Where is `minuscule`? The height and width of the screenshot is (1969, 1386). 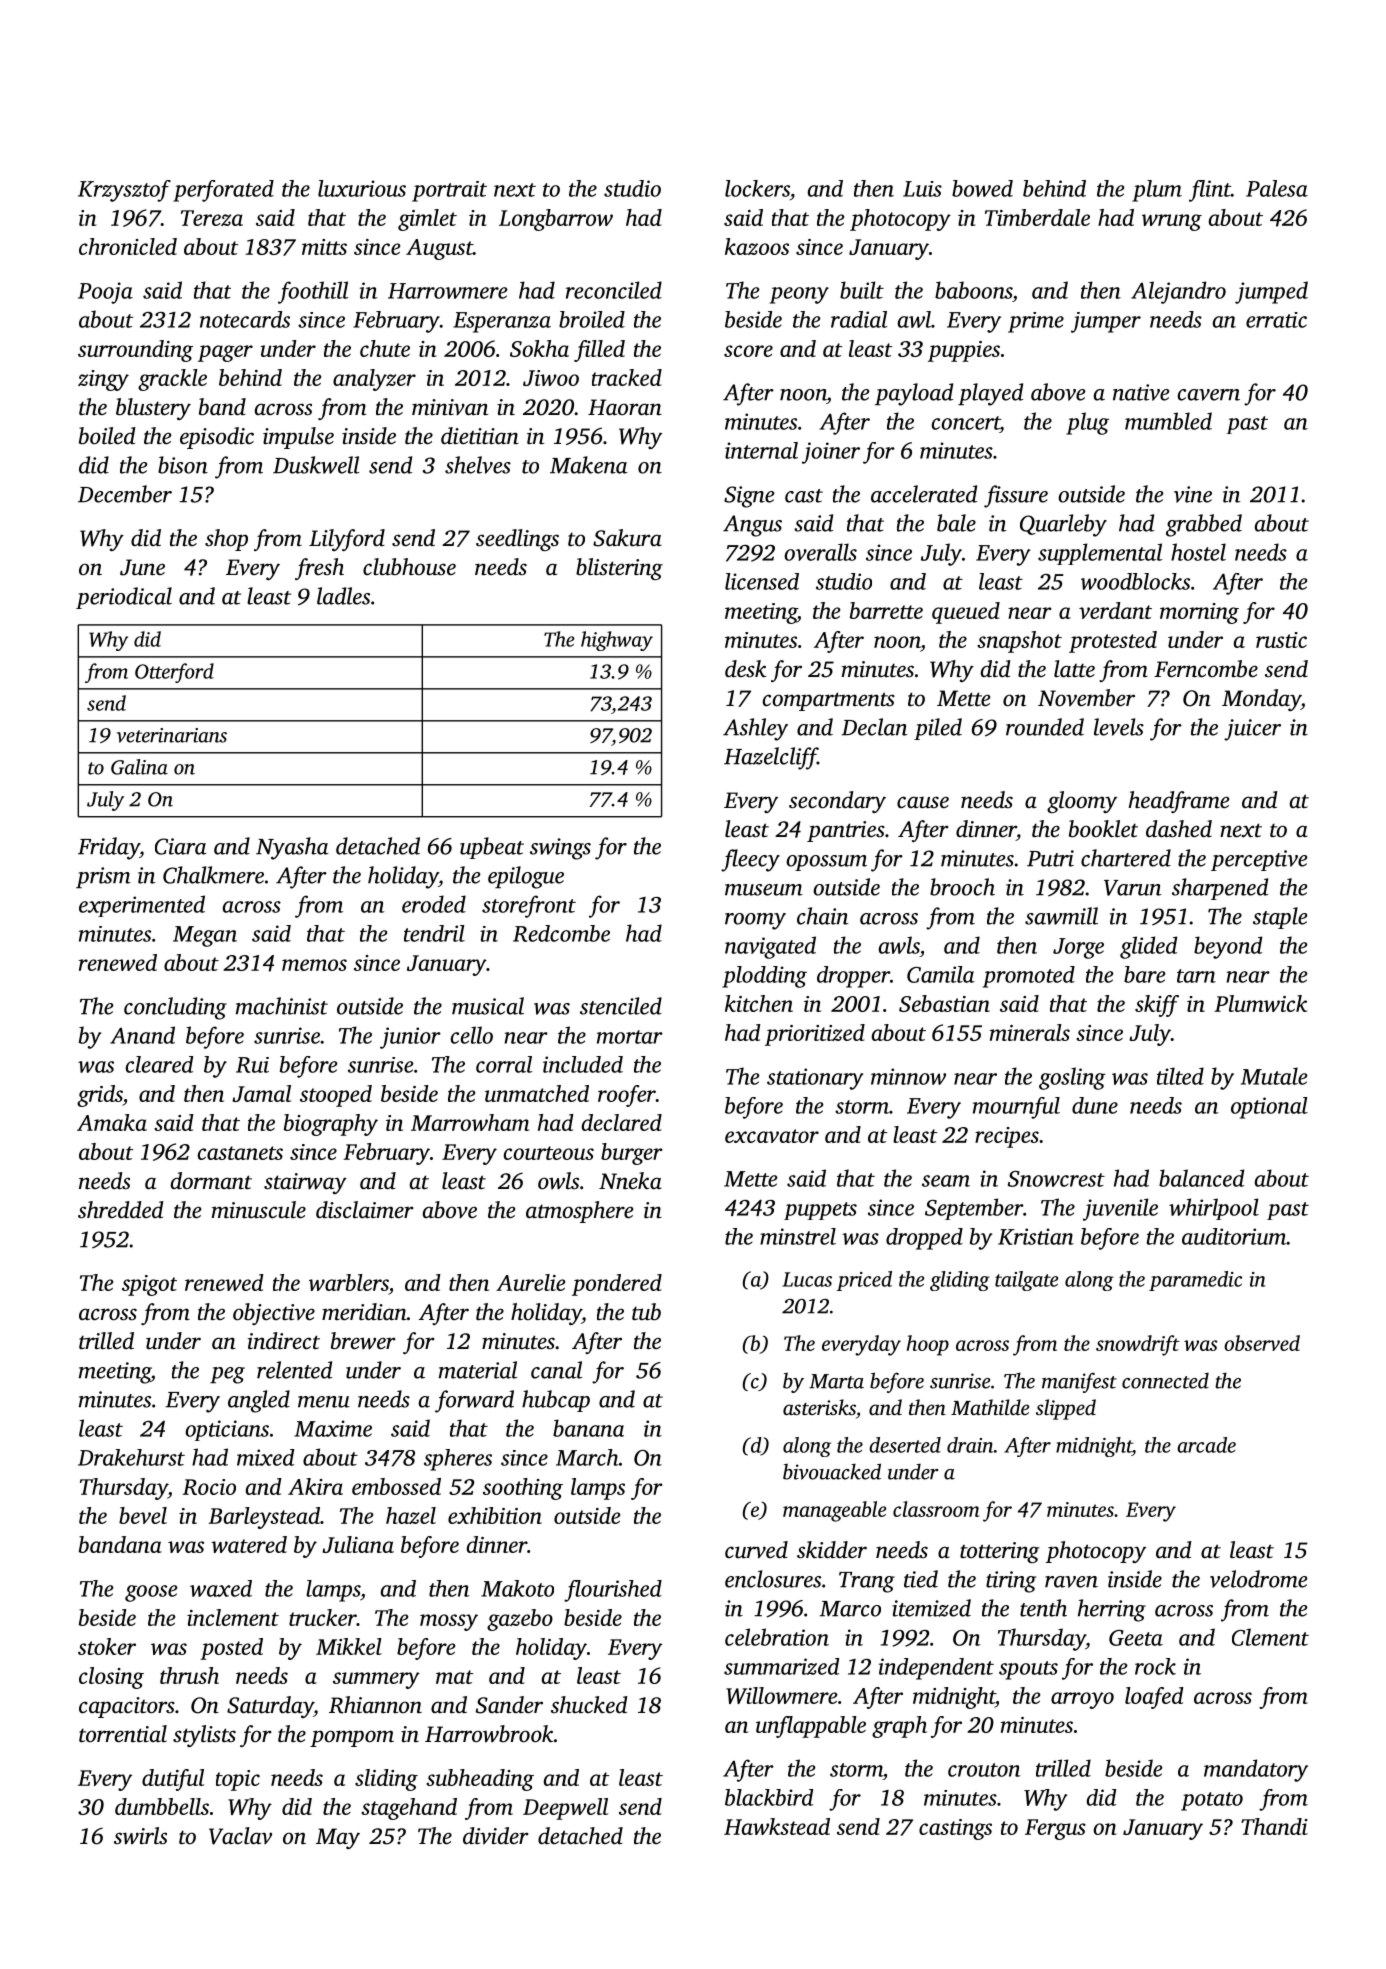 minuscule is located at coordinates (259, 1210).
